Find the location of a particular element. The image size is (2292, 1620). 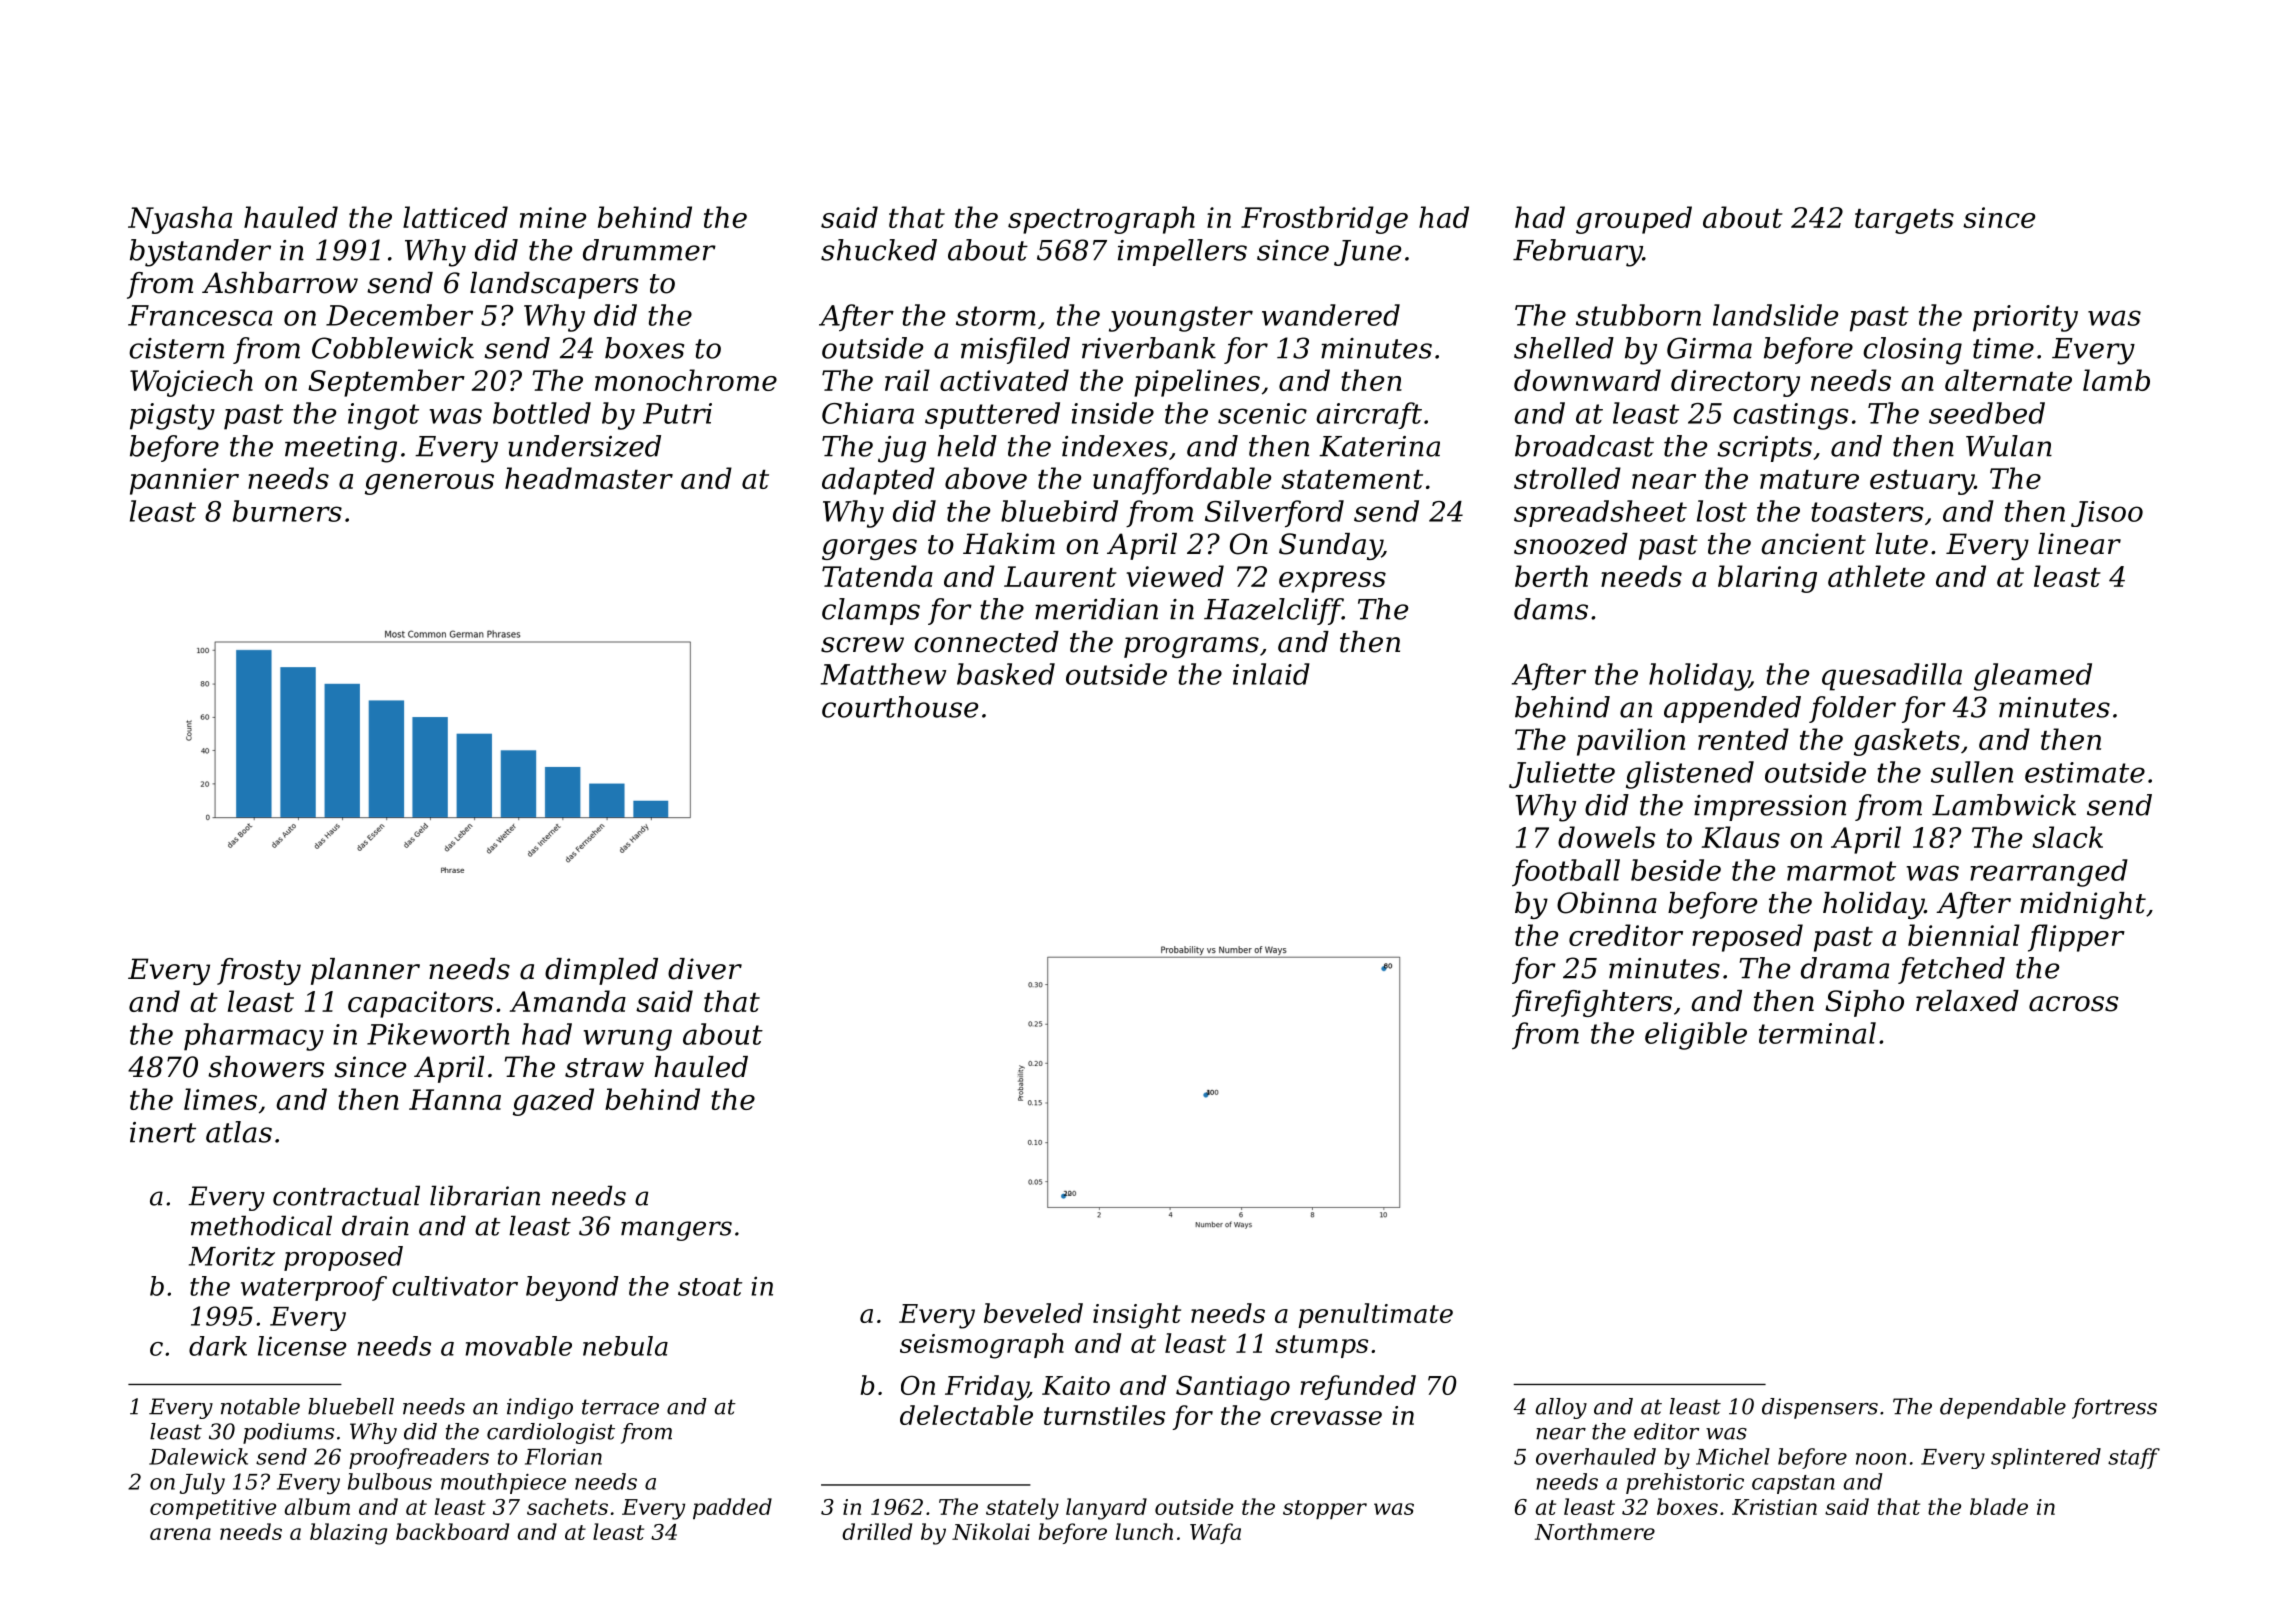

podiums is located at coordinates (288, 1433).
